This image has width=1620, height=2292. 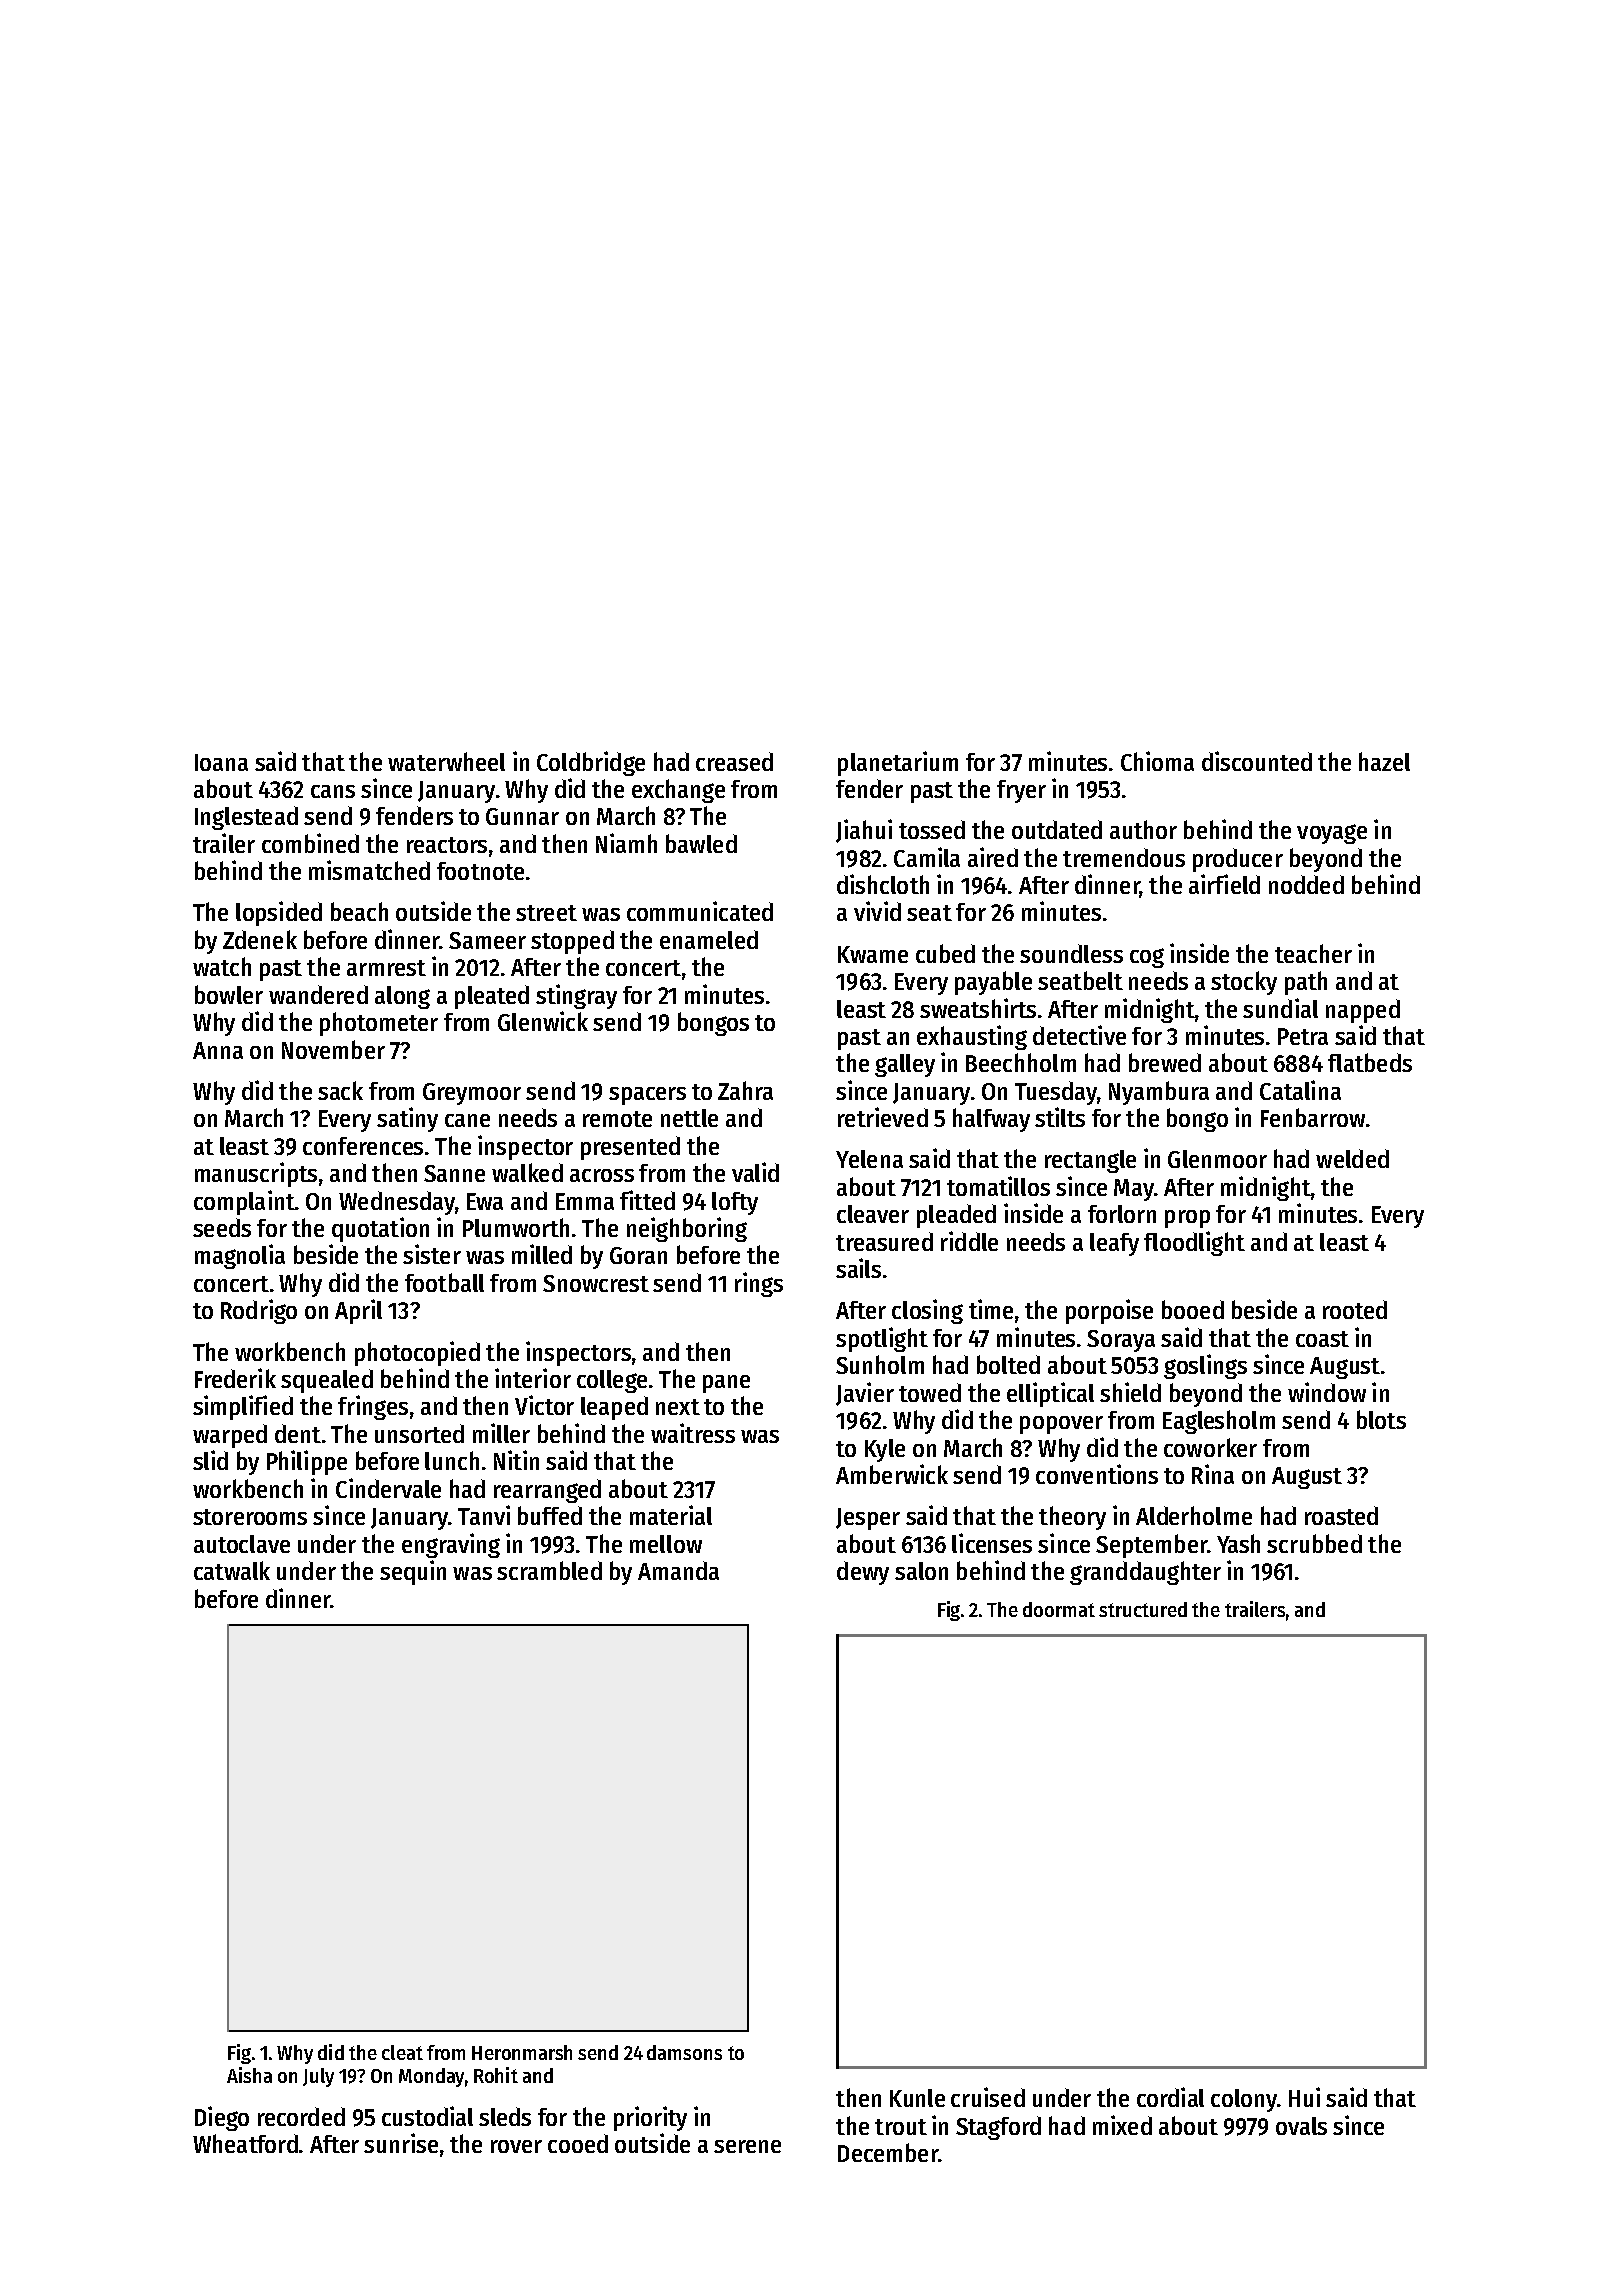 What do you see at coordinates (516, 2146) in the image?
I see `rover` at bounding box center [516, 2146].
